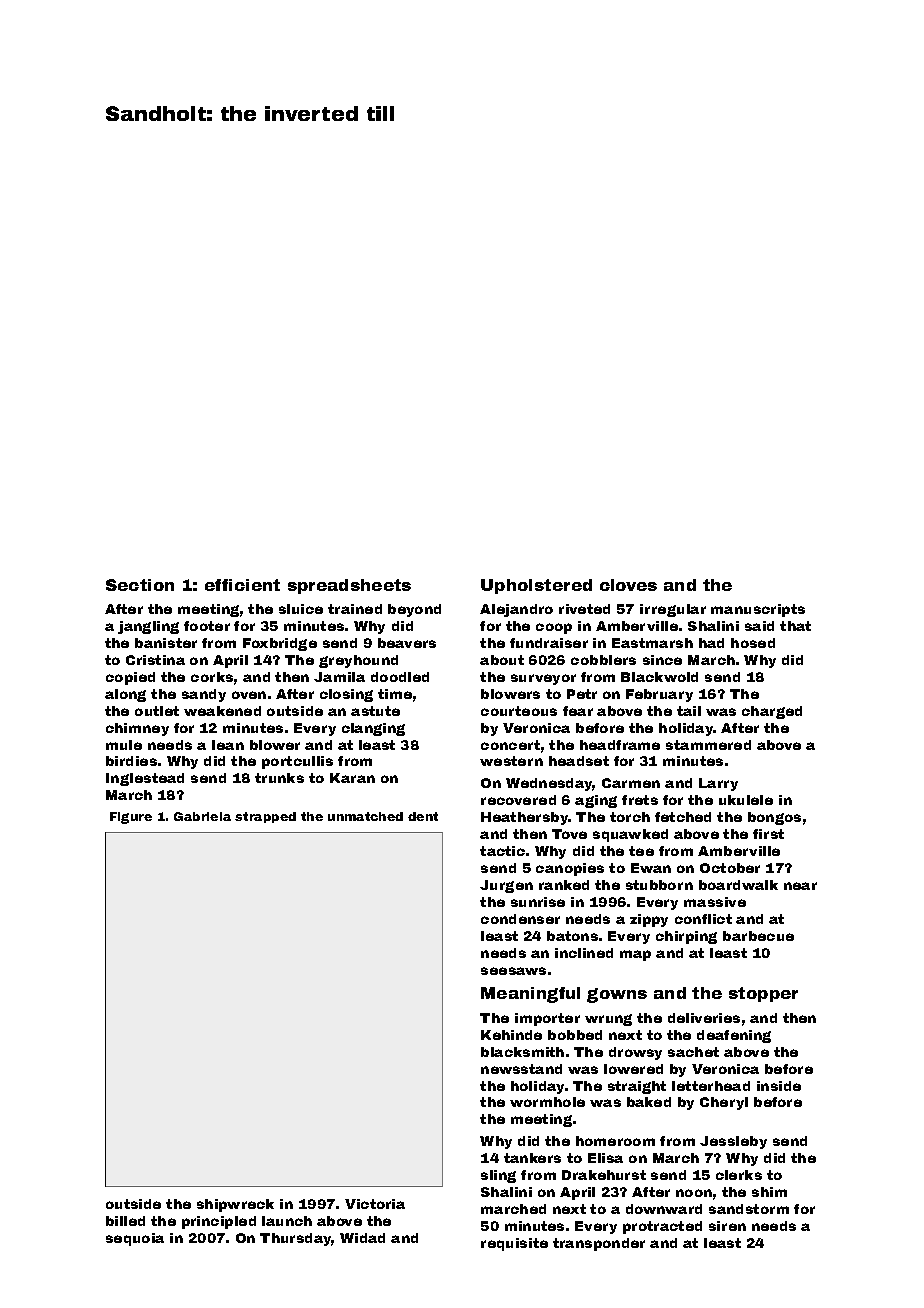 Image resolution: width=924 pixels, height=1308 pixels. I want to click on efficient, so click(242, 585).
